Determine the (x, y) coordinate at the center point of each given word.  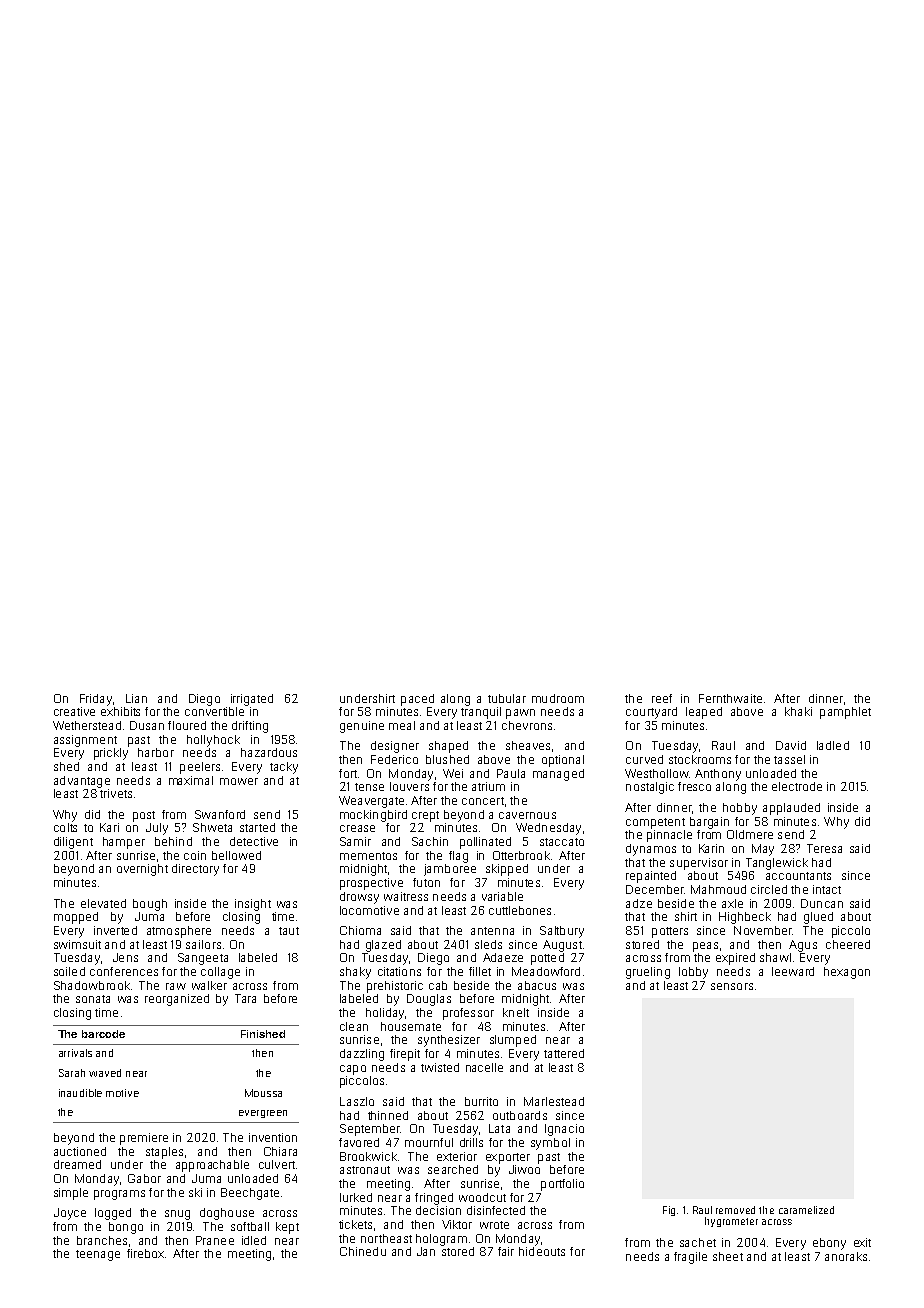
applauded (791, 809)
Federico (394, 759)
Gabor (144, 1178)
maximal (191, 780)
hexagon (847, 973)
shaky (355, 973)
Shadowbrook (92, 985)
